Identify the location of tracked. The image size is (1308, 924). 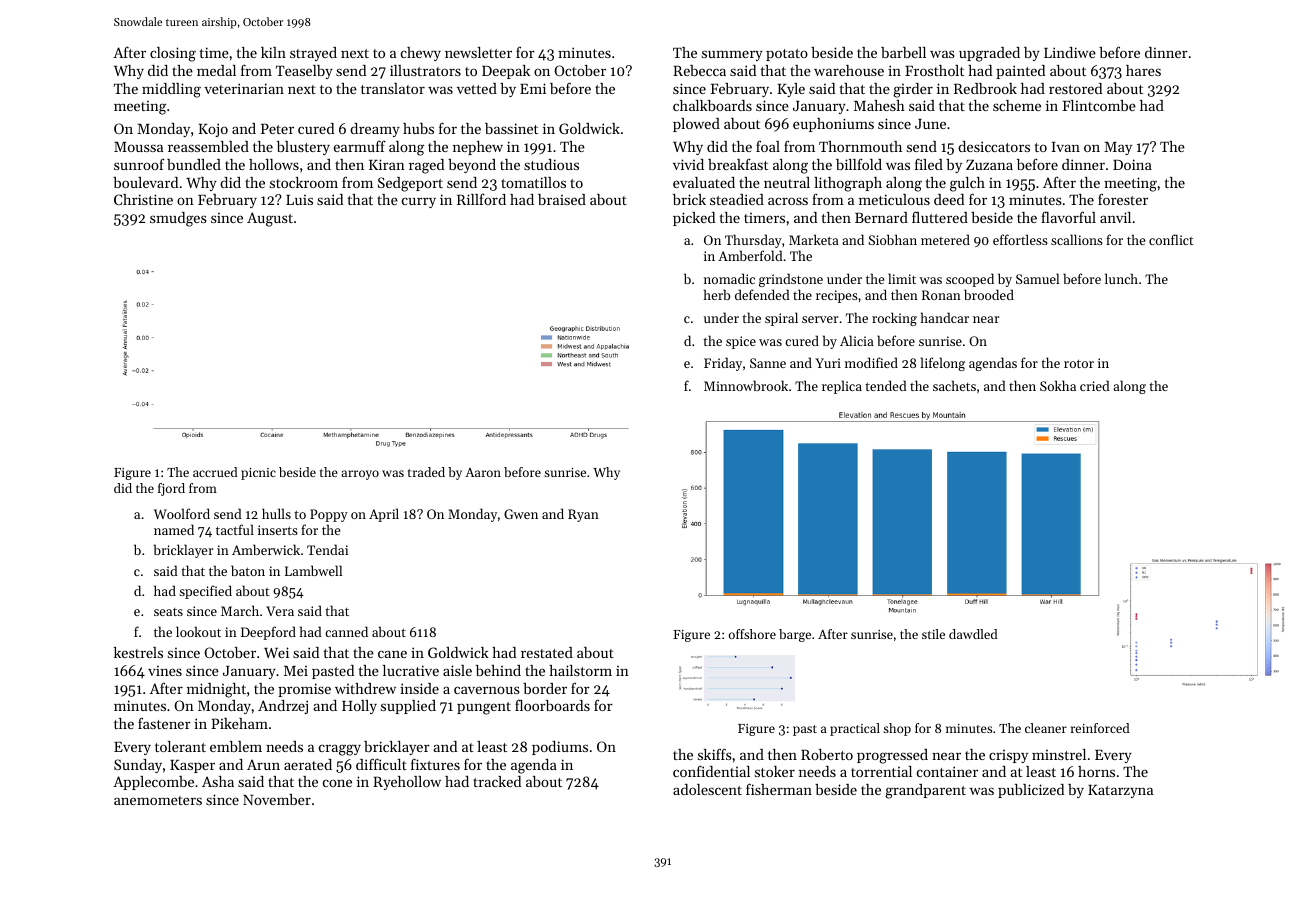
(497, 781).
